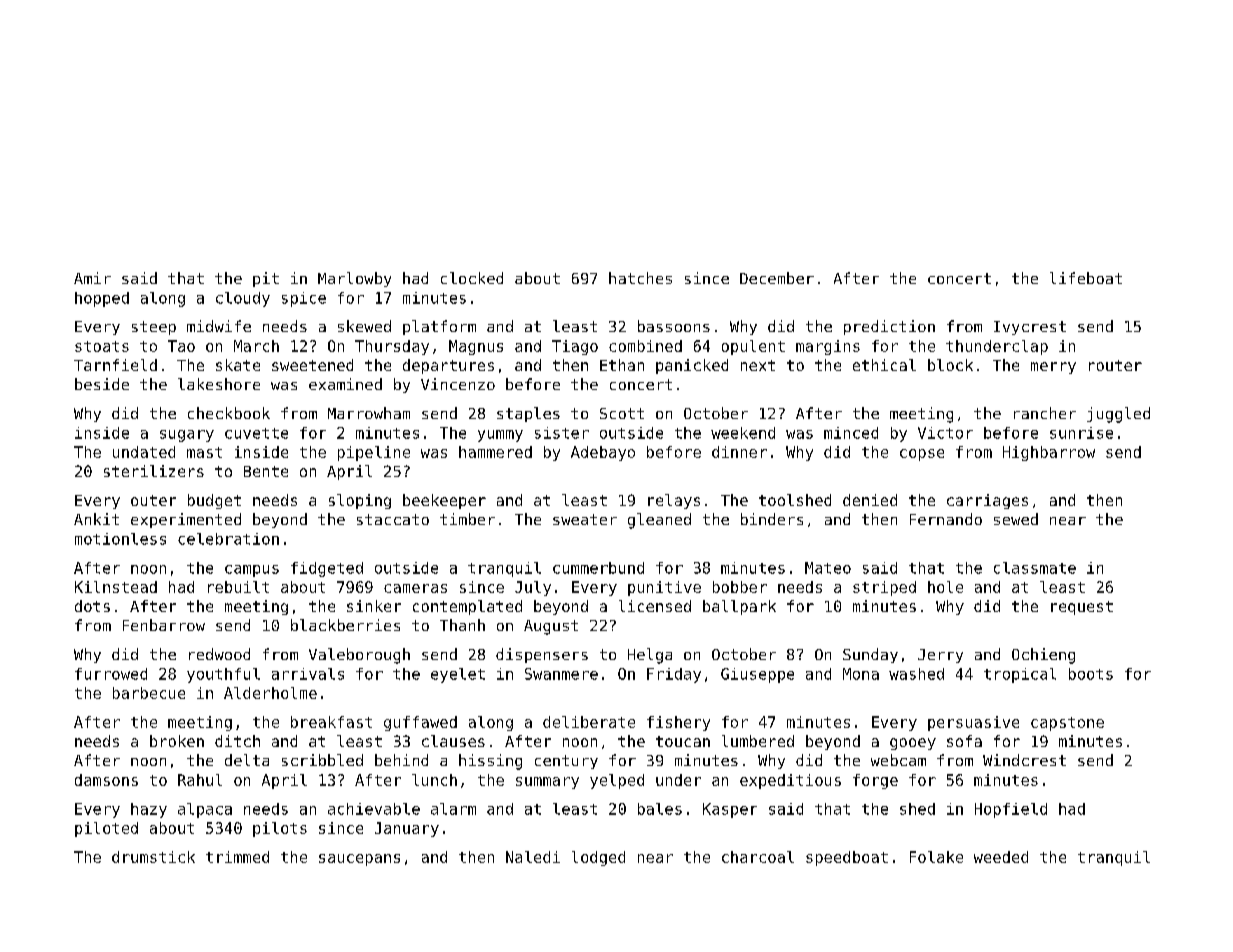 The height and width of the screenshot is (952, 1233). What do you see at coordinates (740, 587) in the screenshot?
I see `bobber` at bounding box center [740, 587].
